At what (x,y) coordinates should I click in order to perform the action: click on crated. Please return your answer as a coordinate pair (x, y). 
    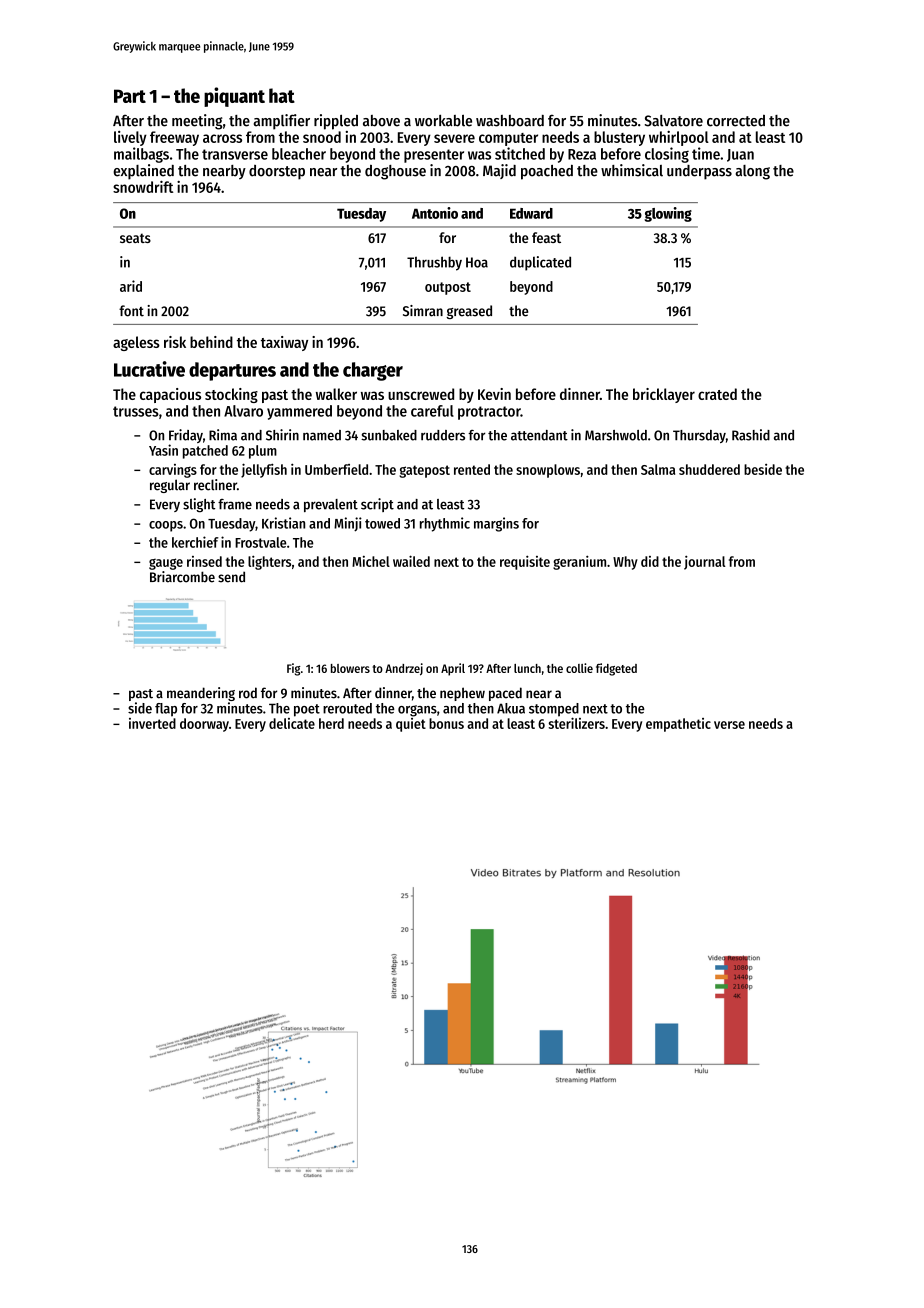
    Looking at the image, I should click on (717, 394).
